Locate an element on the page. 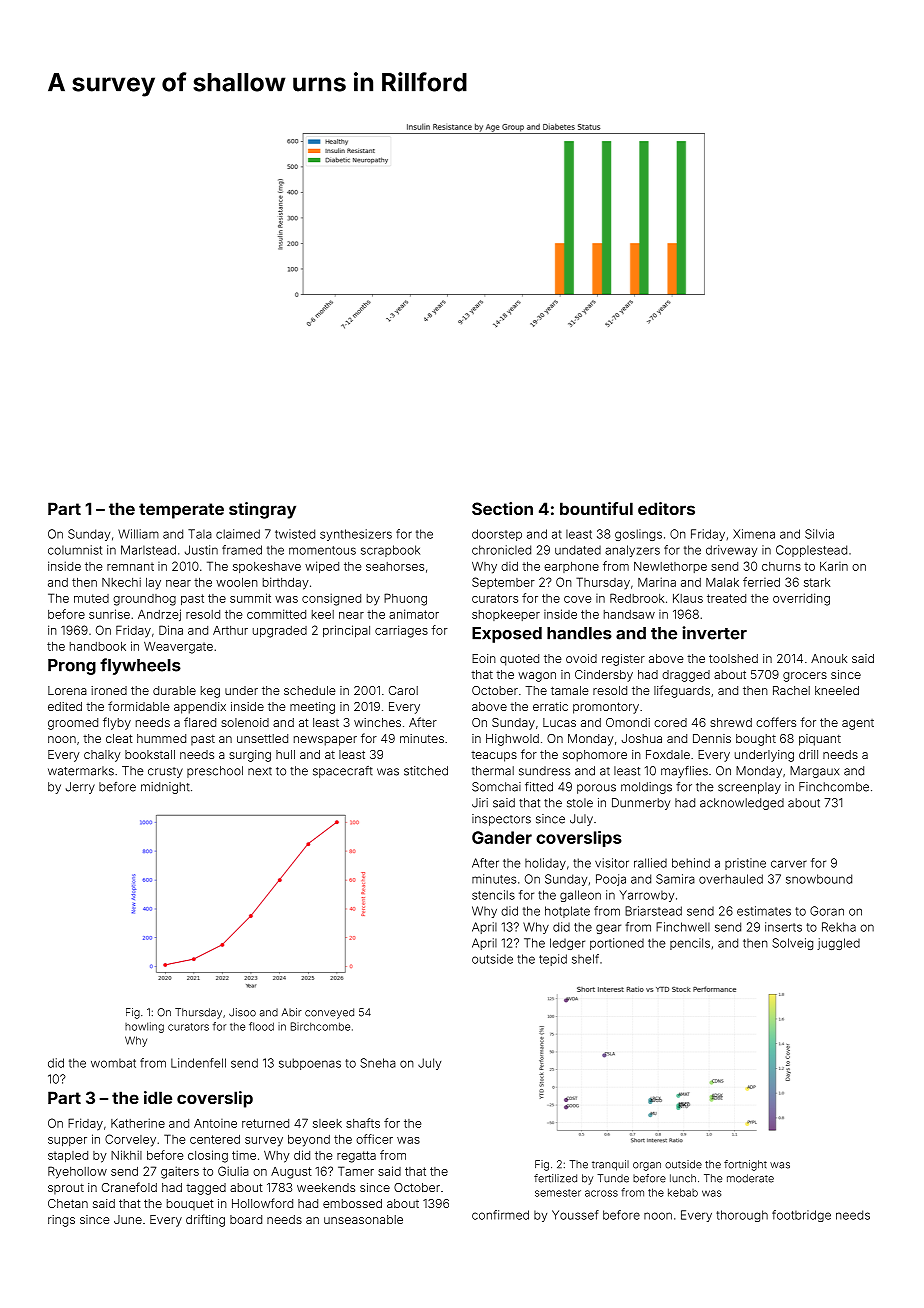 This image has width=924, height=1308. Ryehollow is located at coordinates (77, 1172).
